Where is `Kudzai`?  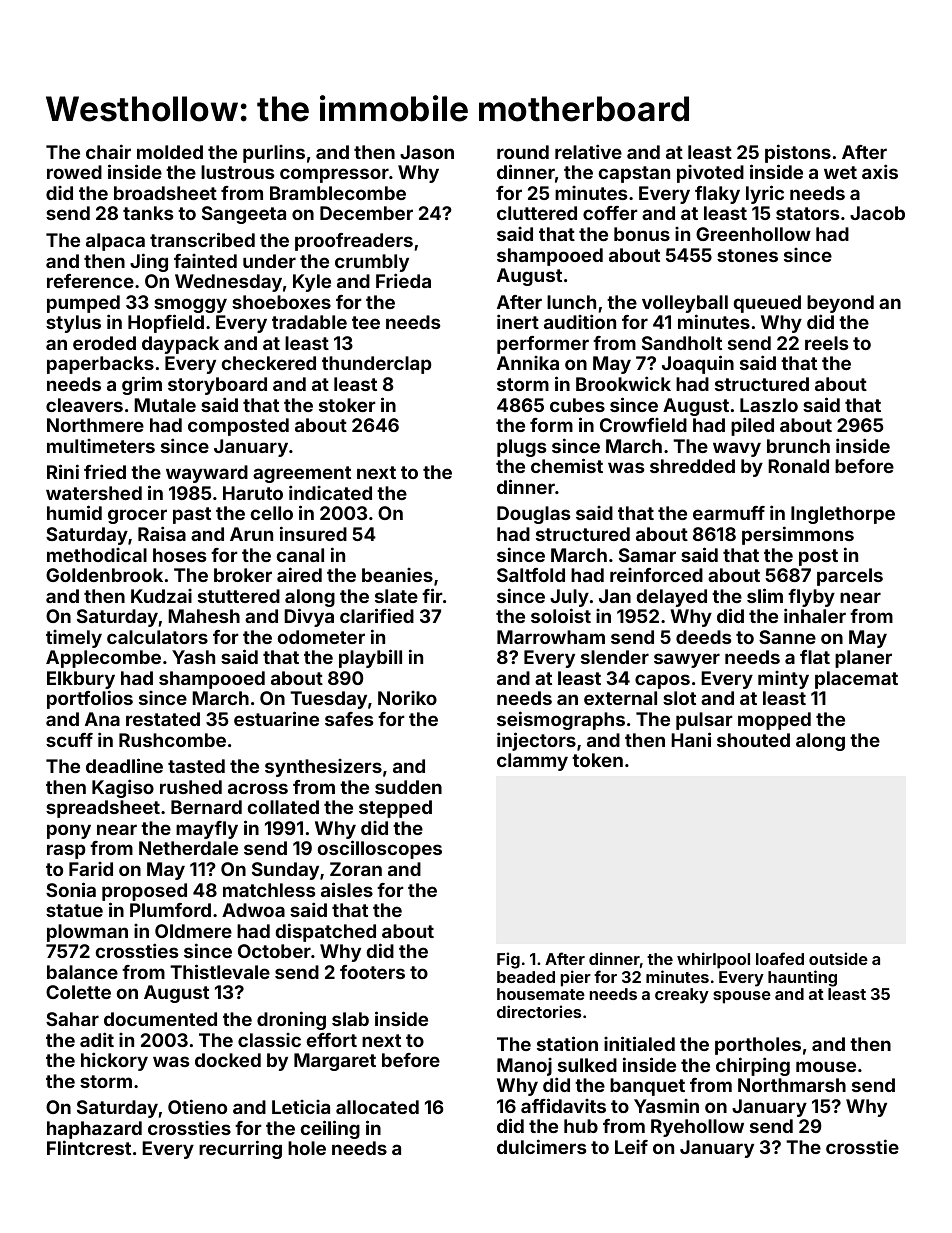
Kudzai is located at coordinates (161, 596).
